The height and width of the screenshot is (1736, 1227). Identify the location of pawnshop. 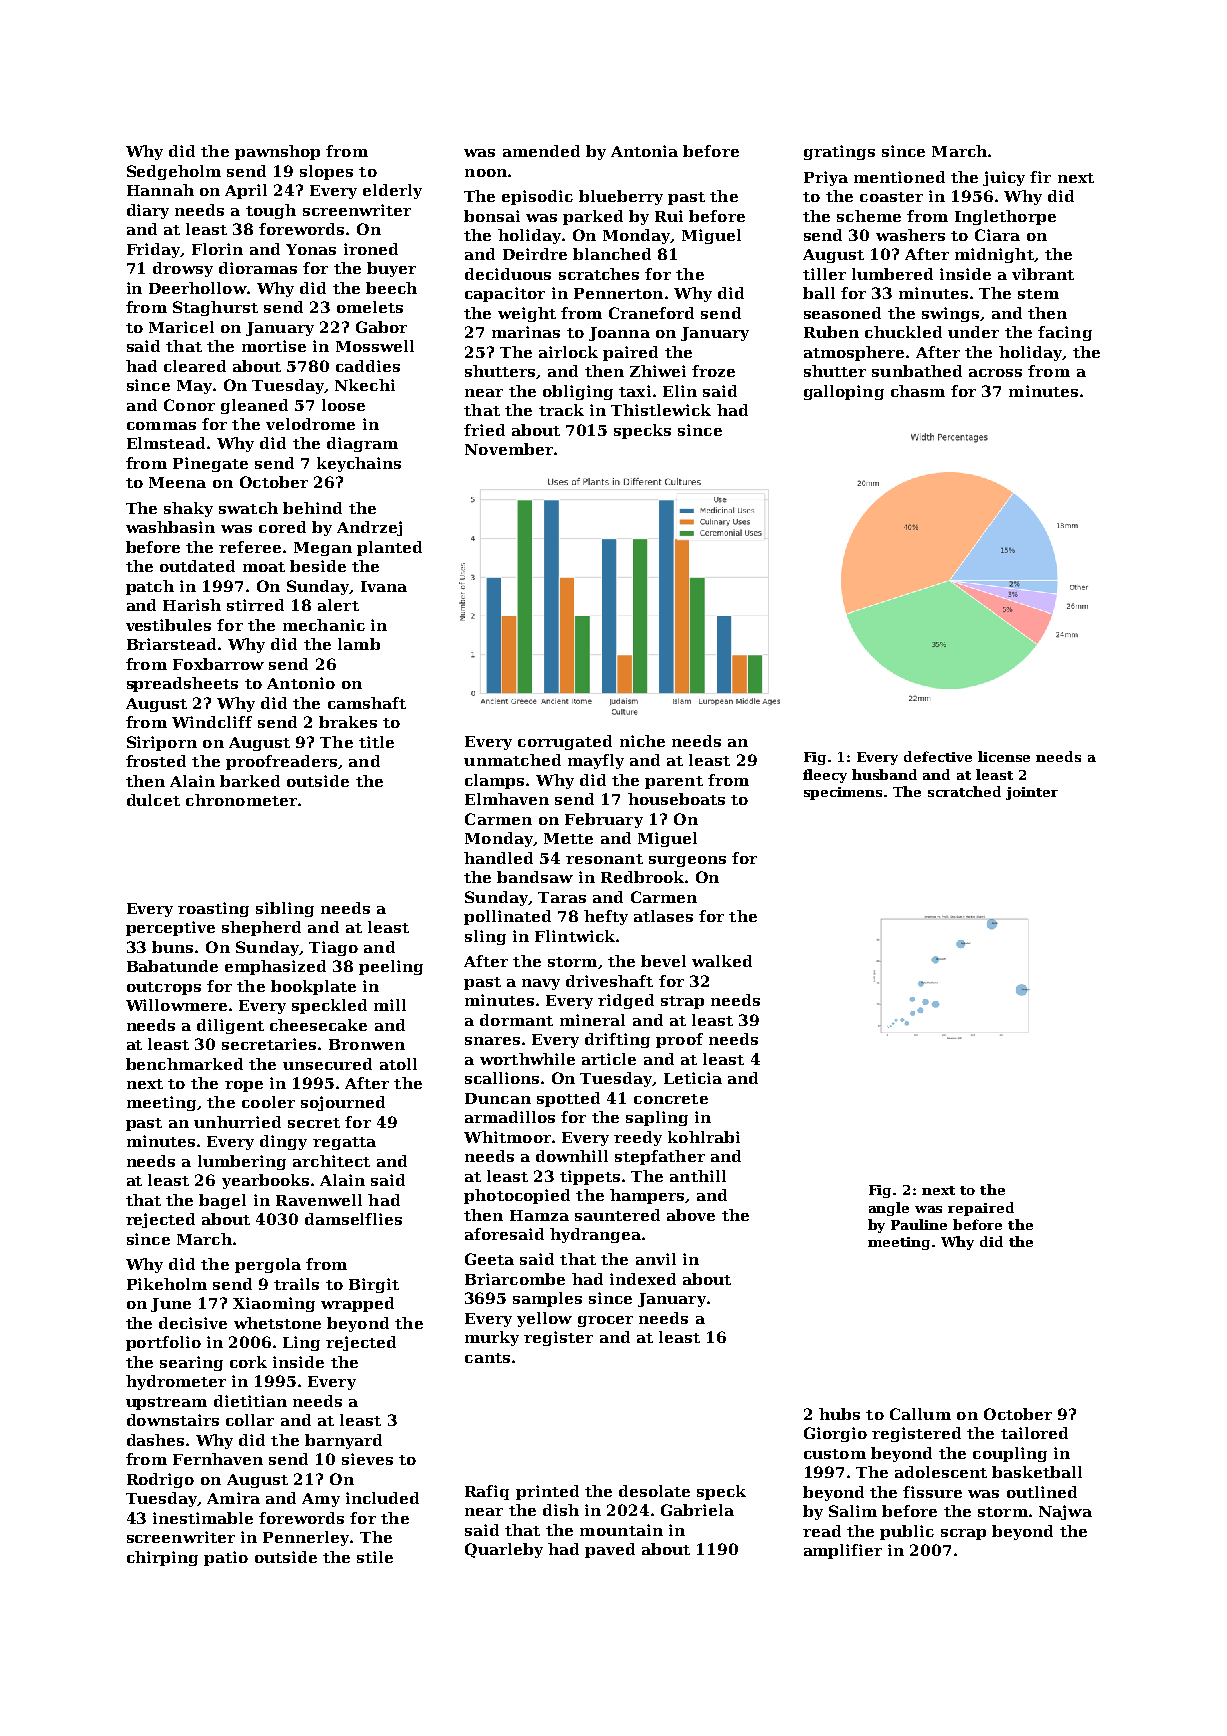
(277, 152).
